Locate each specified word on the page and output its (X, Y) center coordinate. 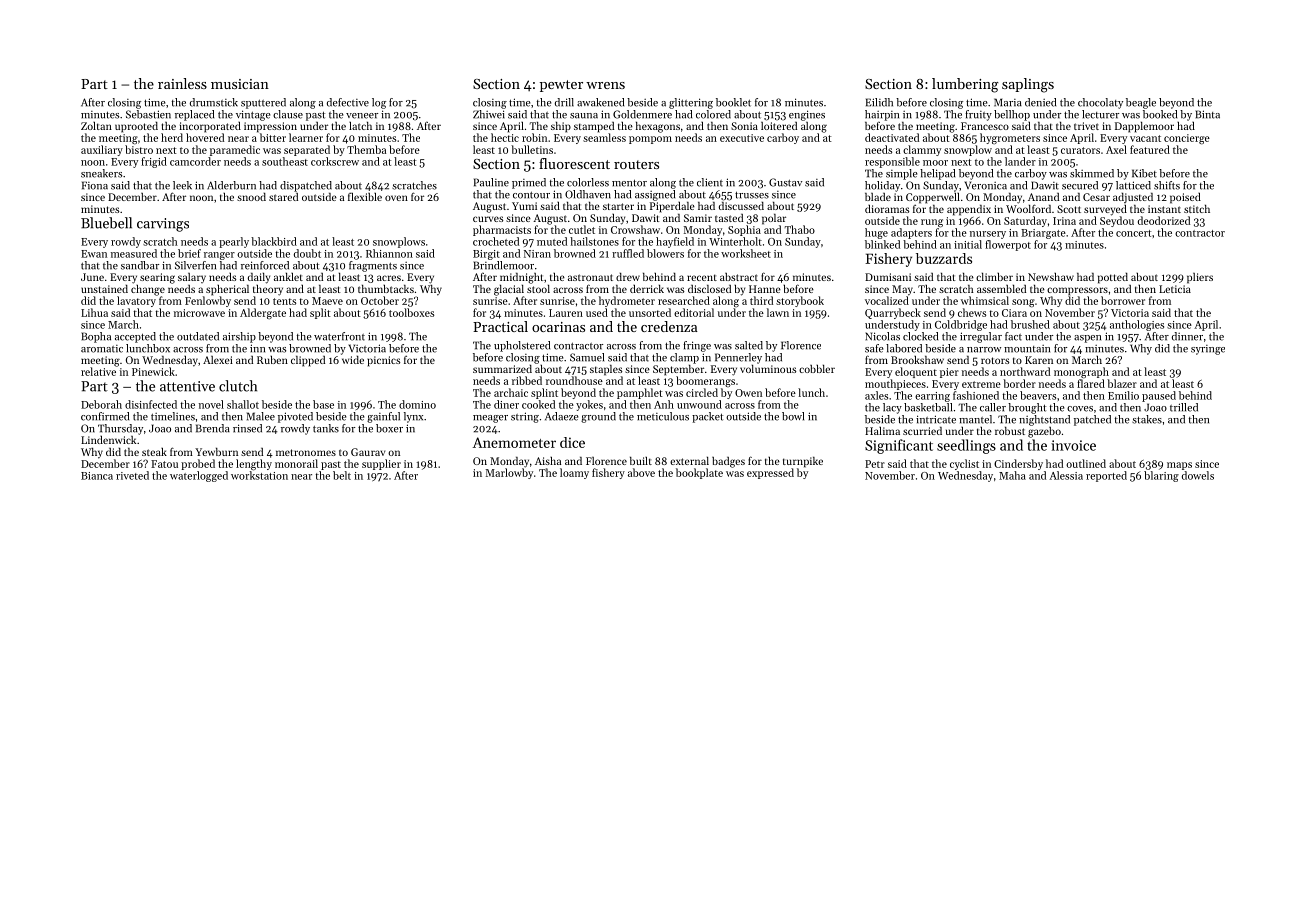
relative (98, 371)
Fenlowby (208, 301)
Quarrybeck (893, 313)
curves (488, 219)
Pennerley (738, 358)
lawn (778, 312)
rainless (182, 83)
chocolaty (1100, 103)
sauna (584, 116)
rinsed (247, 428)
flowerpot (1008, 245)
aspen (1087, 339)
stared (283, 197)
